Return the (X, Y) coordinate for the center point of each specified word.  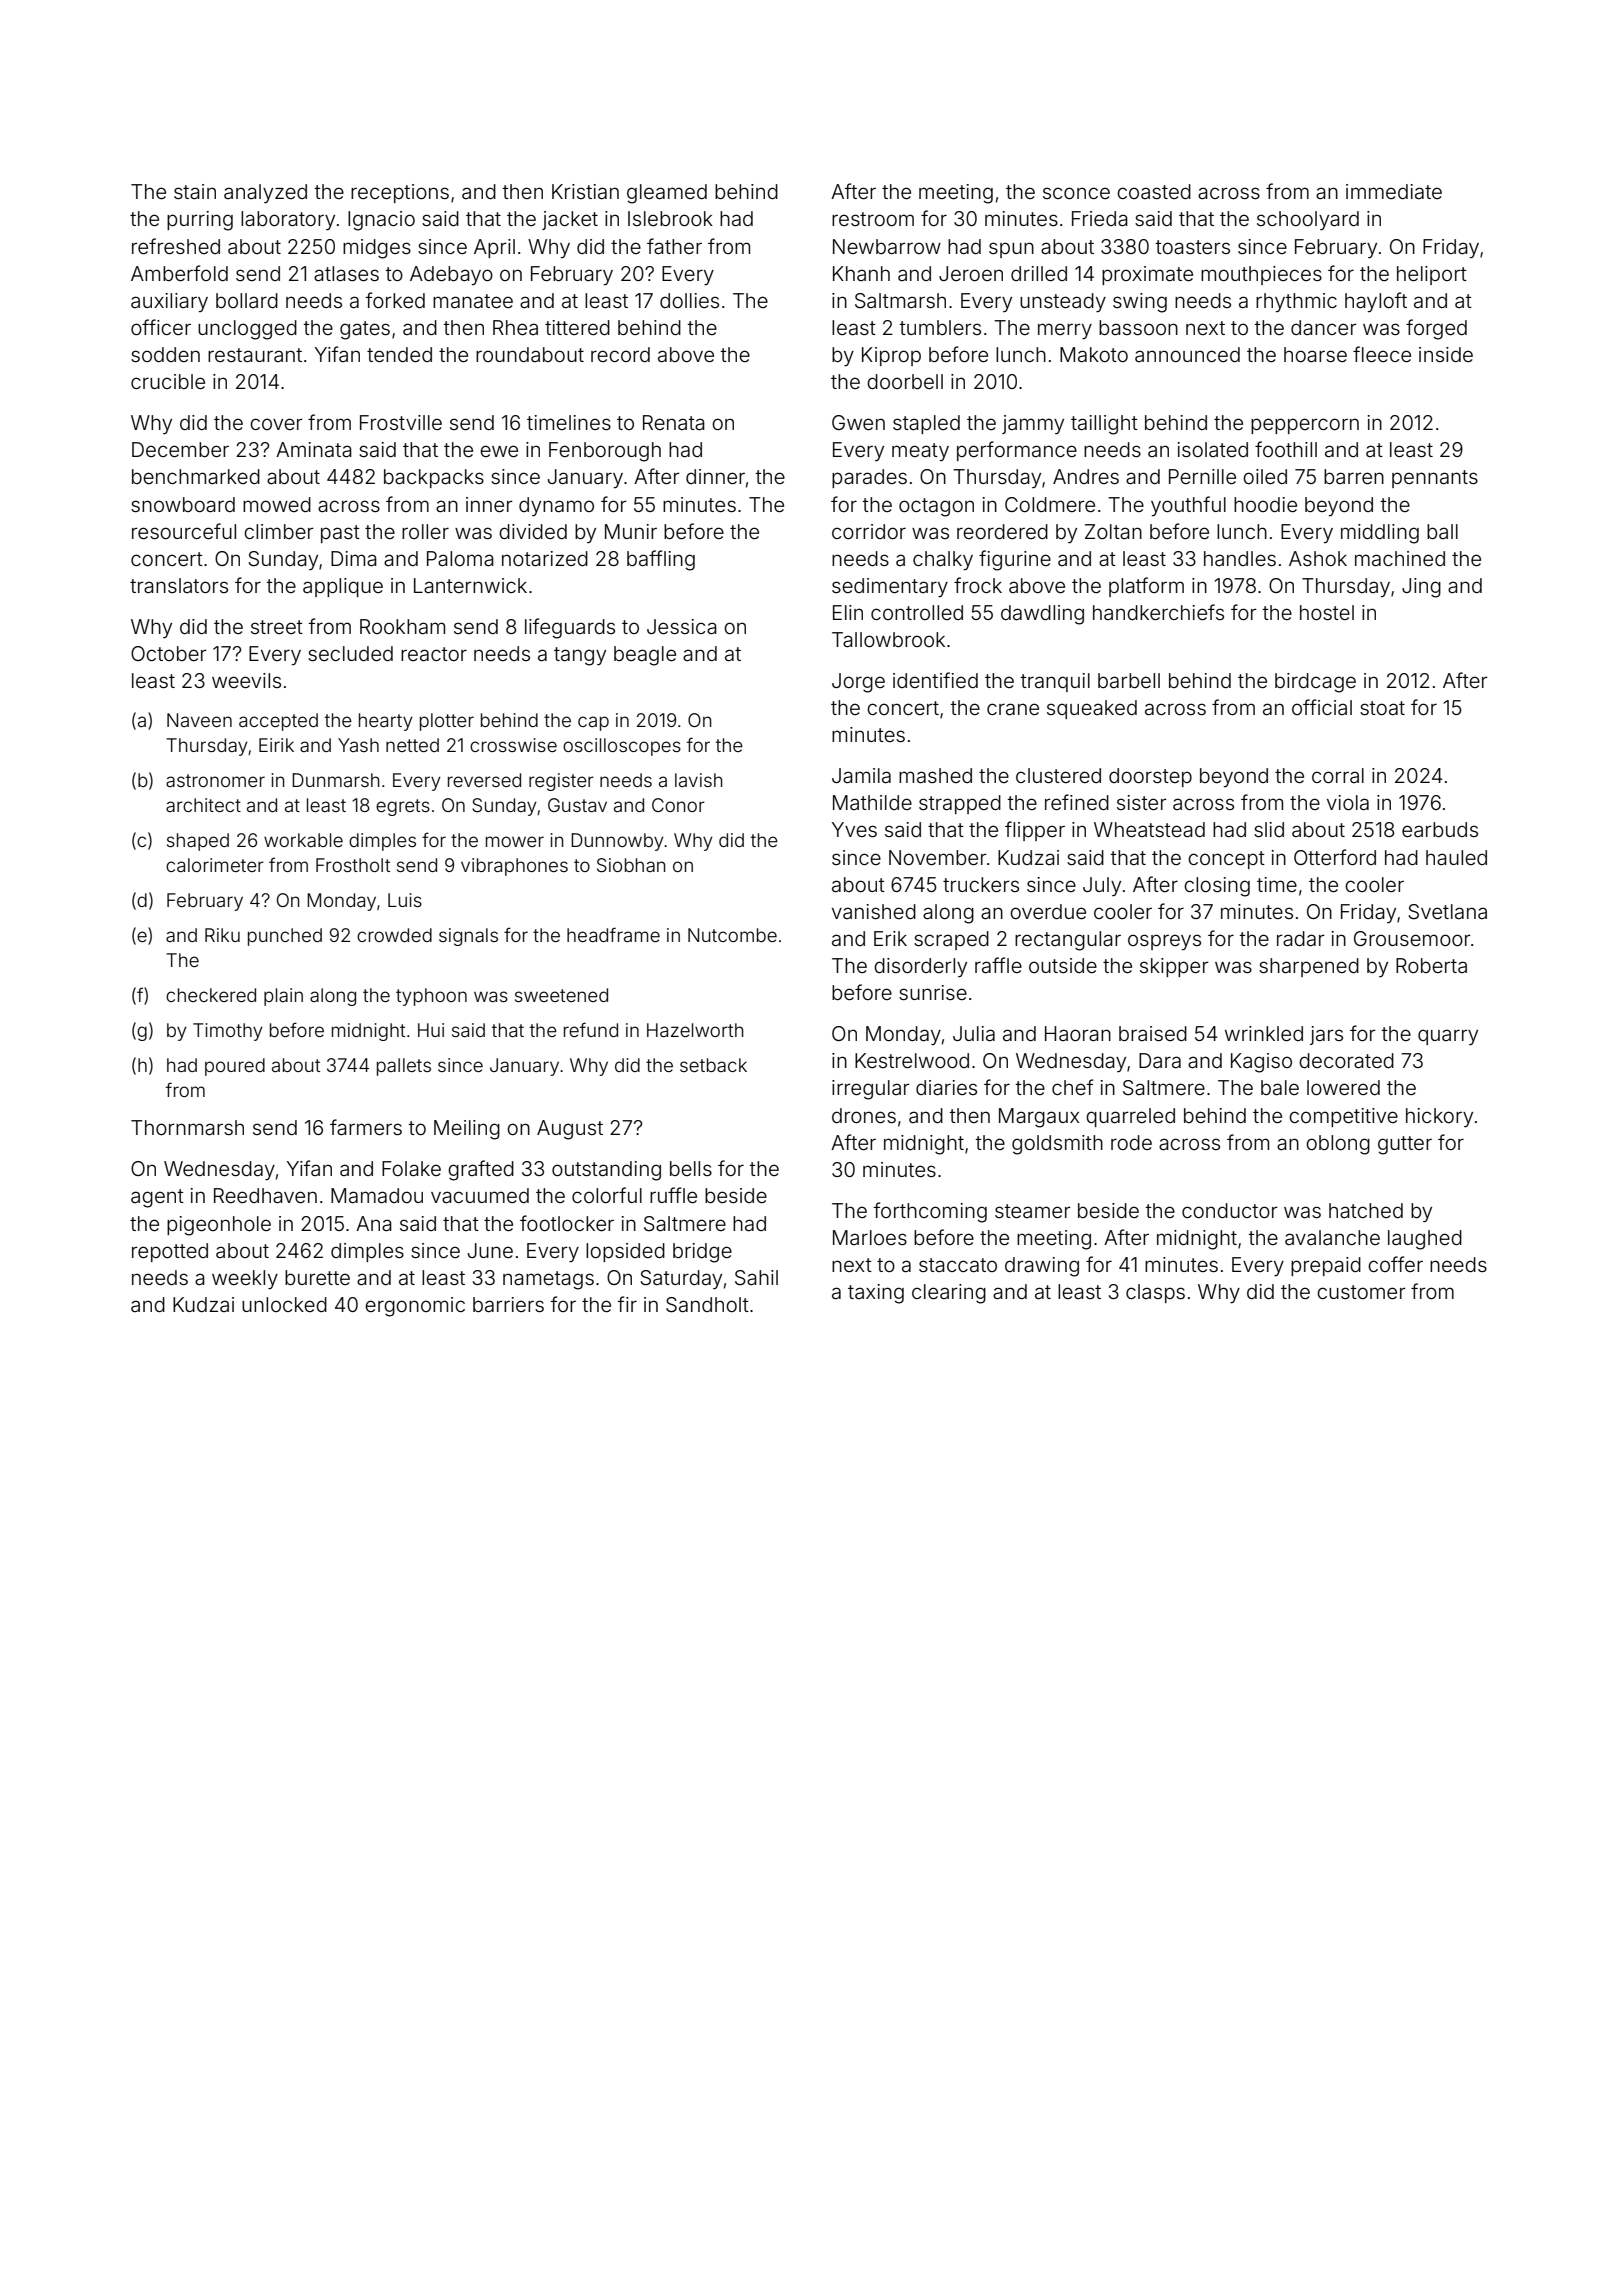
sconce (1076, 193)
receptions (400, 193)
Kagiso (1261, 1063)
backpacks (434, 478)
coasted (1154, 191)
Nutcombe (732, 935)
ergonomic (415, 1307)
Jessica (682, 626)
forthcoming (930, 1212)
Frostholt (353, 865)
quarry (1448, 1037)
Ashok (1318, 558)
